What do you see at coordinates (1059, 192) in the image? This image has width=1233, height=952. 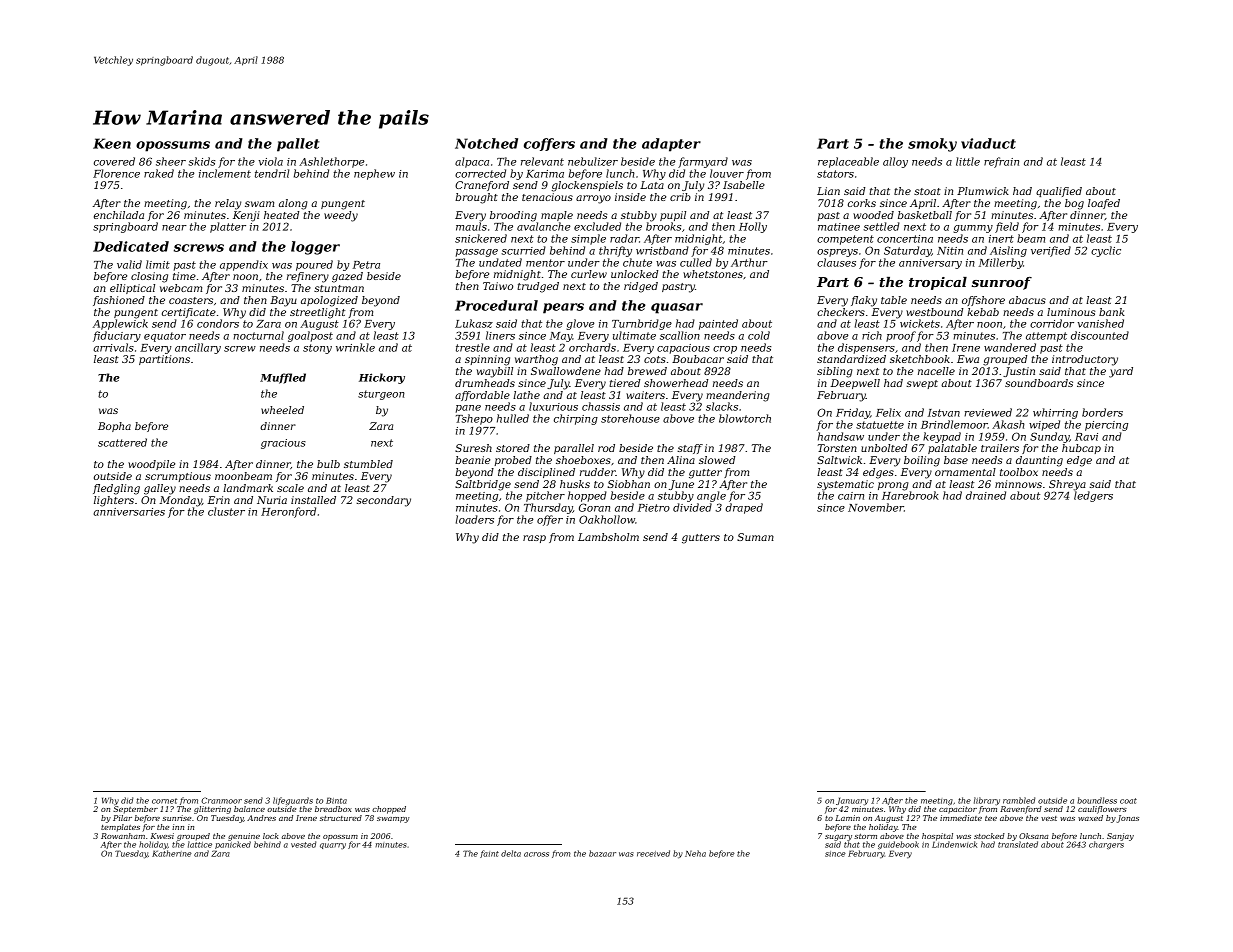 I see `qualified` at bounding box center [1059, 192].
